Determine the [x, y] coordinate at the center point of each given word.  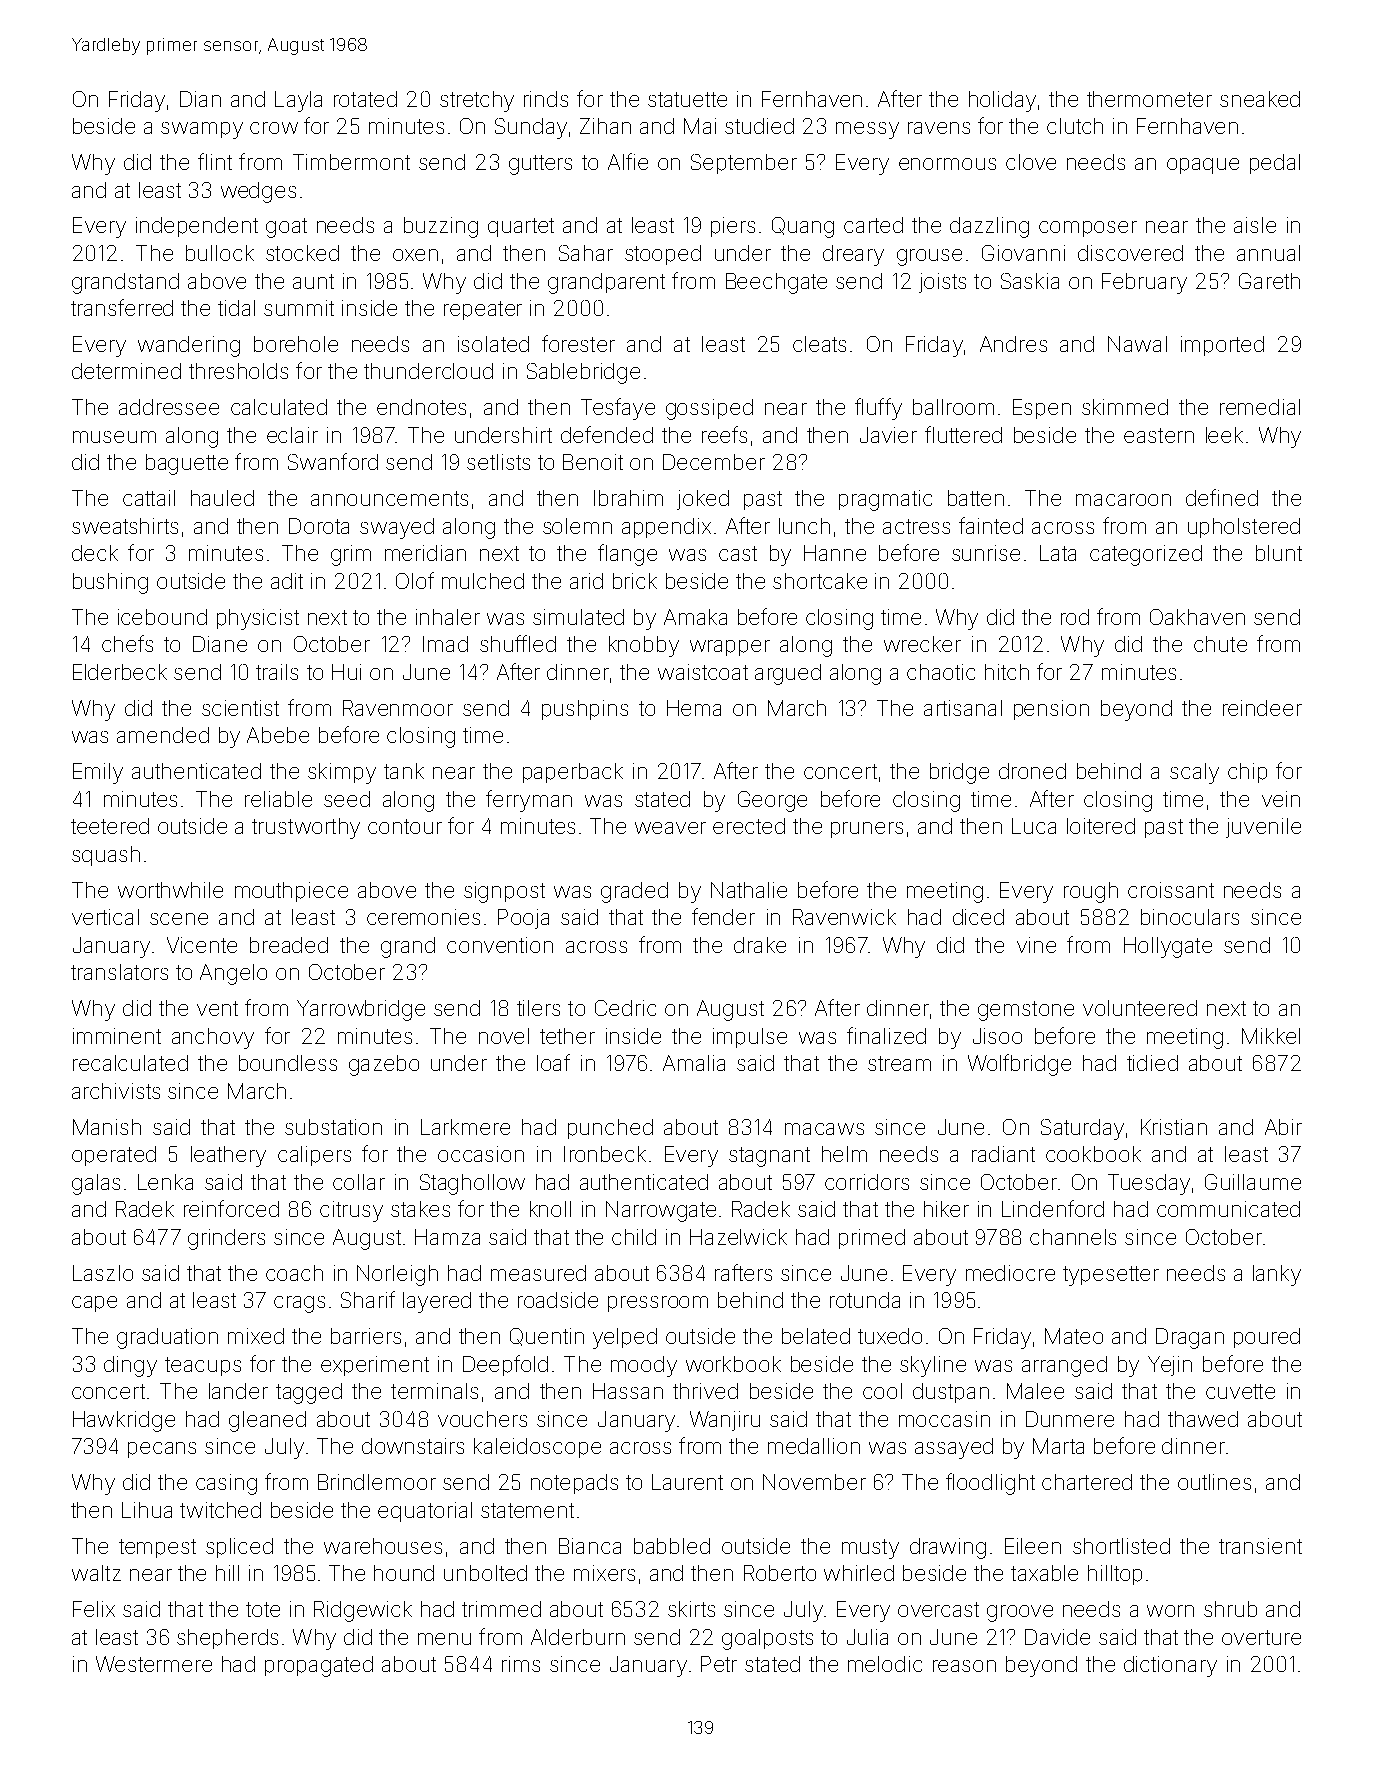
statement [527, 1510]
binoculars [1190, 917]
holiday [1002, 101]
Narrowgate [661, 1211]
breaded [289, 945]
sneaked [1260, 99]
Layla [298, 101]
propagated [319, 1666]
